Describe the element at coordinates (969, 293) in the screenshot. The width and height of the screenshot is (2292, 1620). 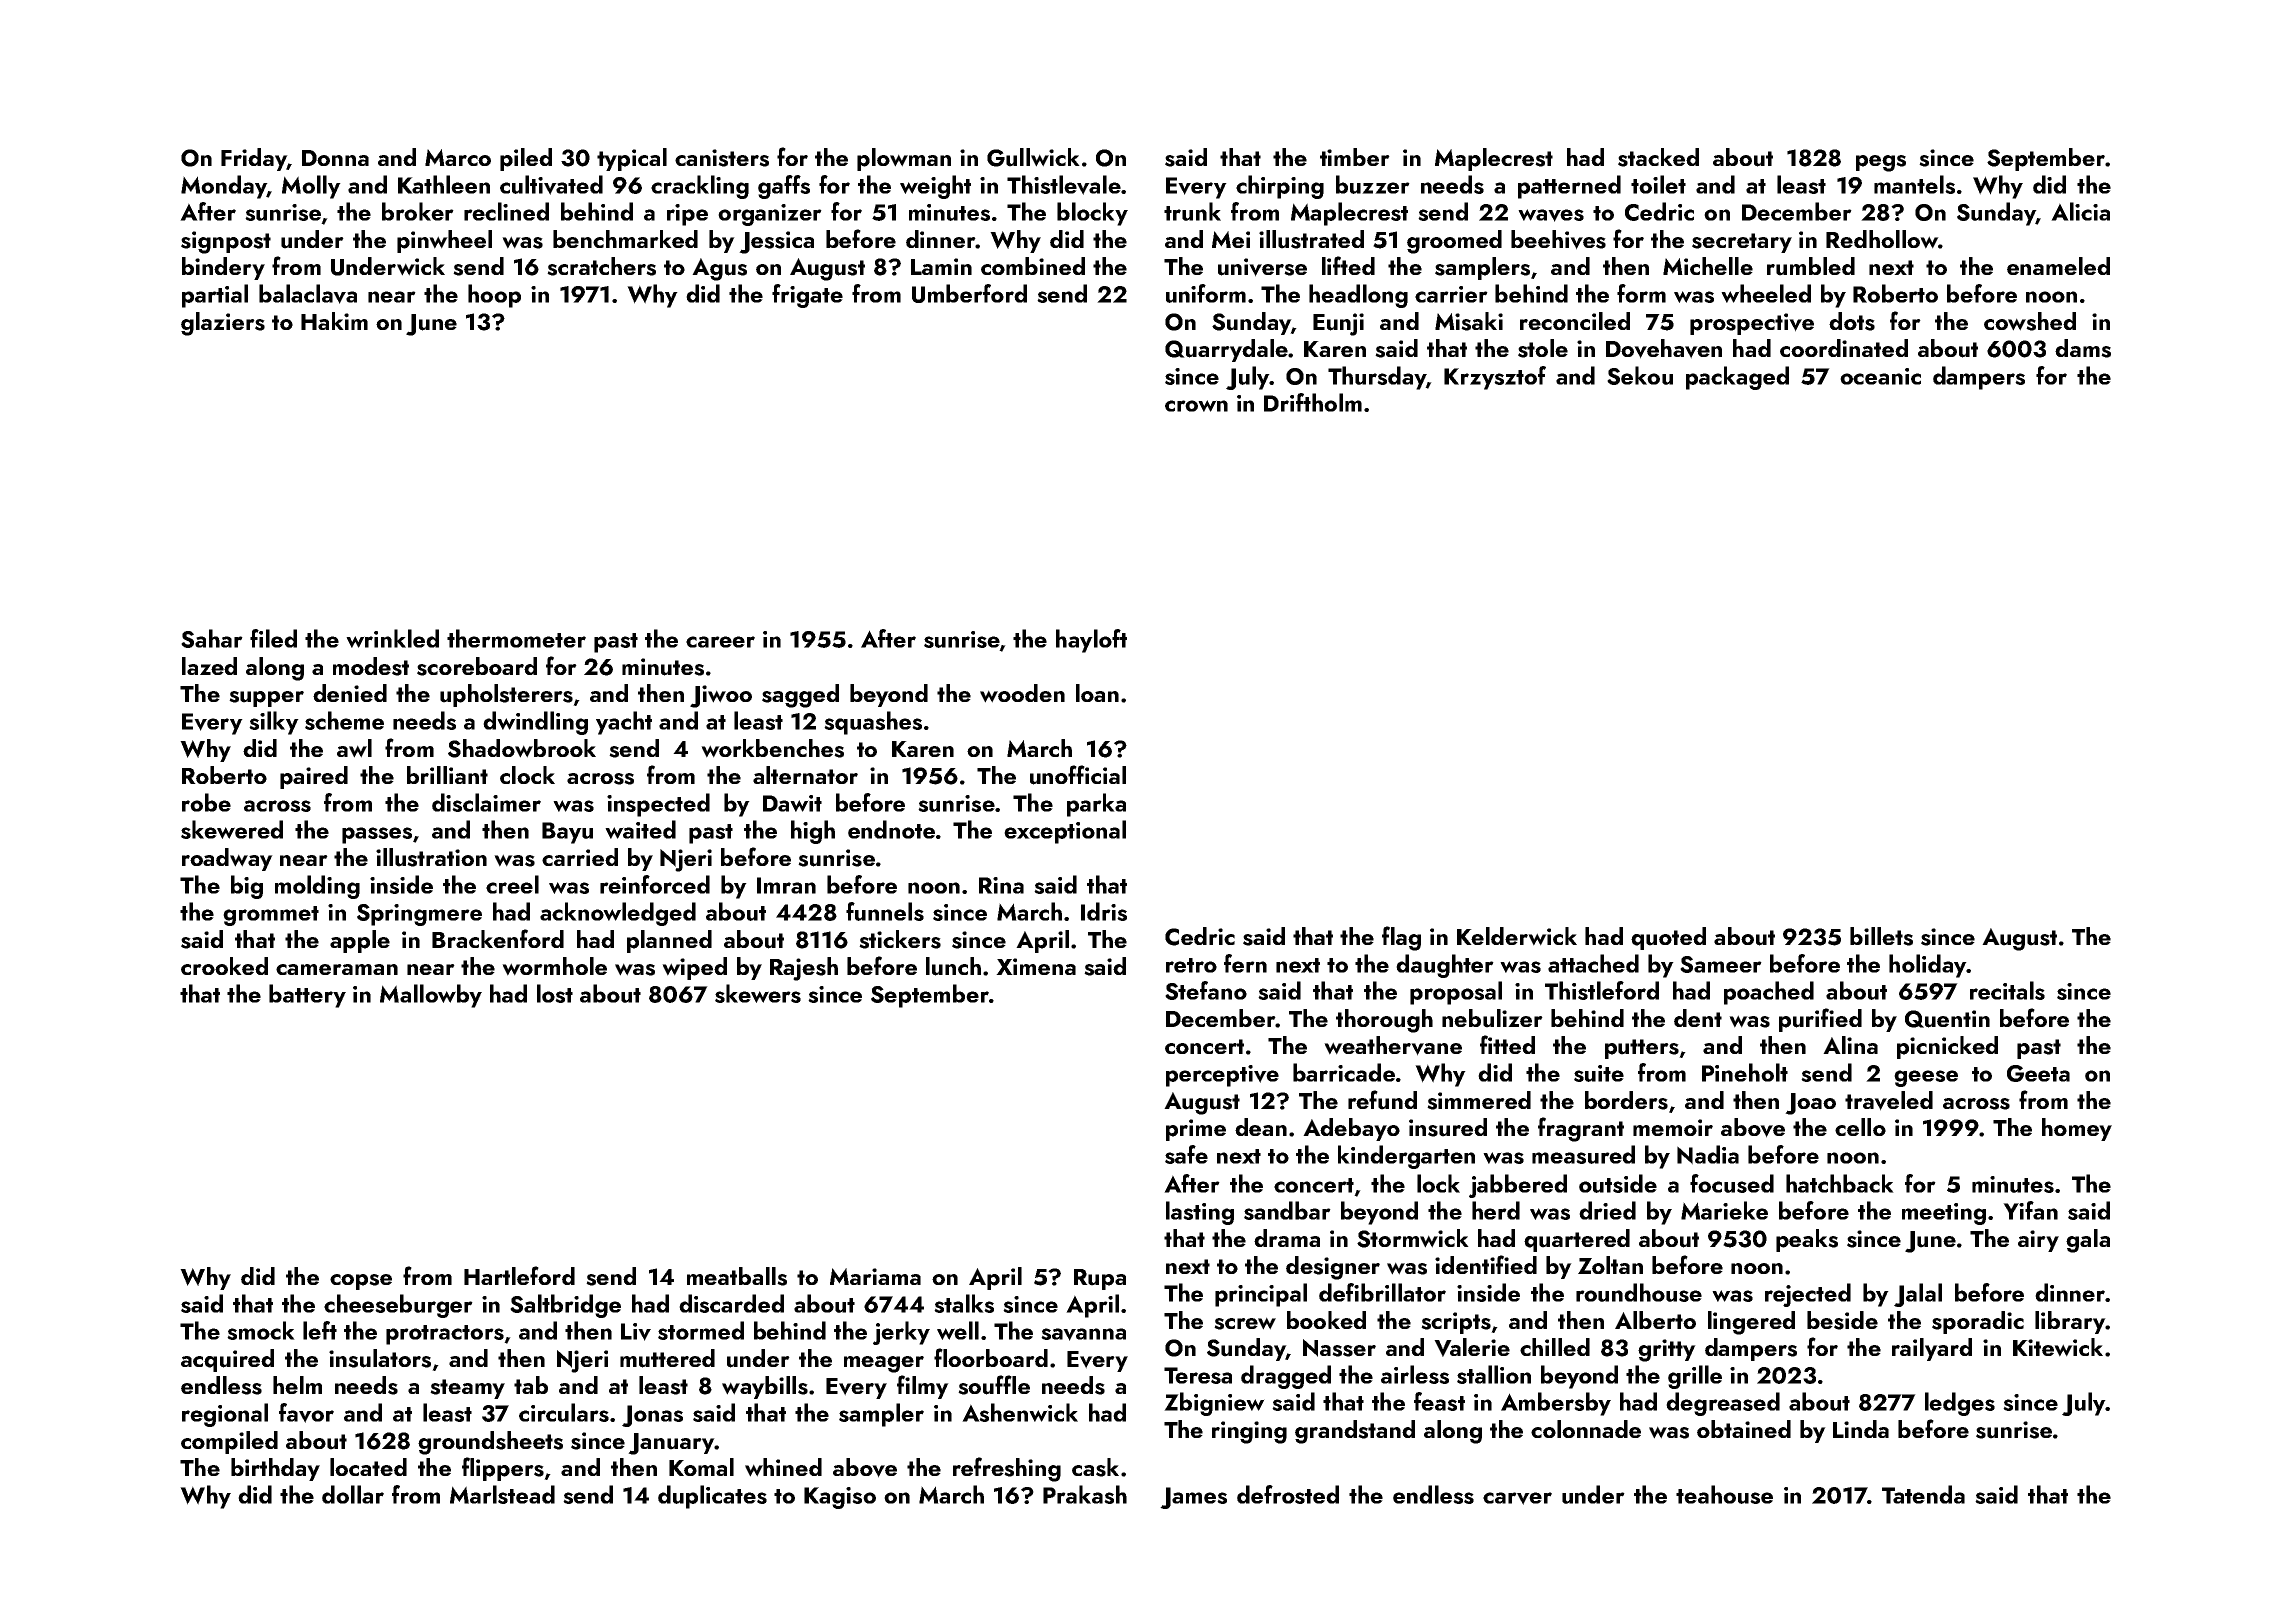
I see `Umberford` at that location.
